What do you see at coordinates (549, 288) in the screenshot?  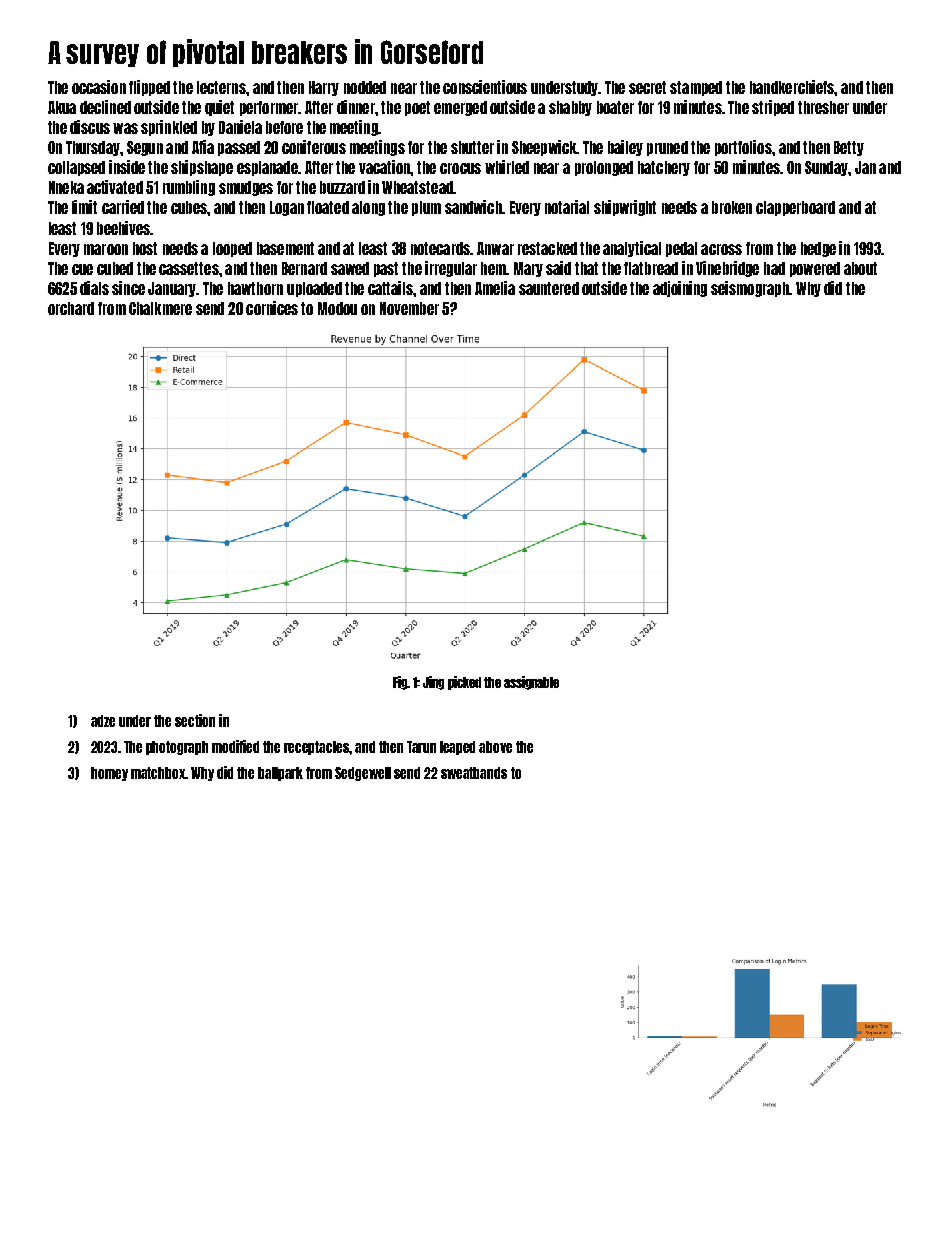 I see `sauntered` at bounding box center [549, 288].
